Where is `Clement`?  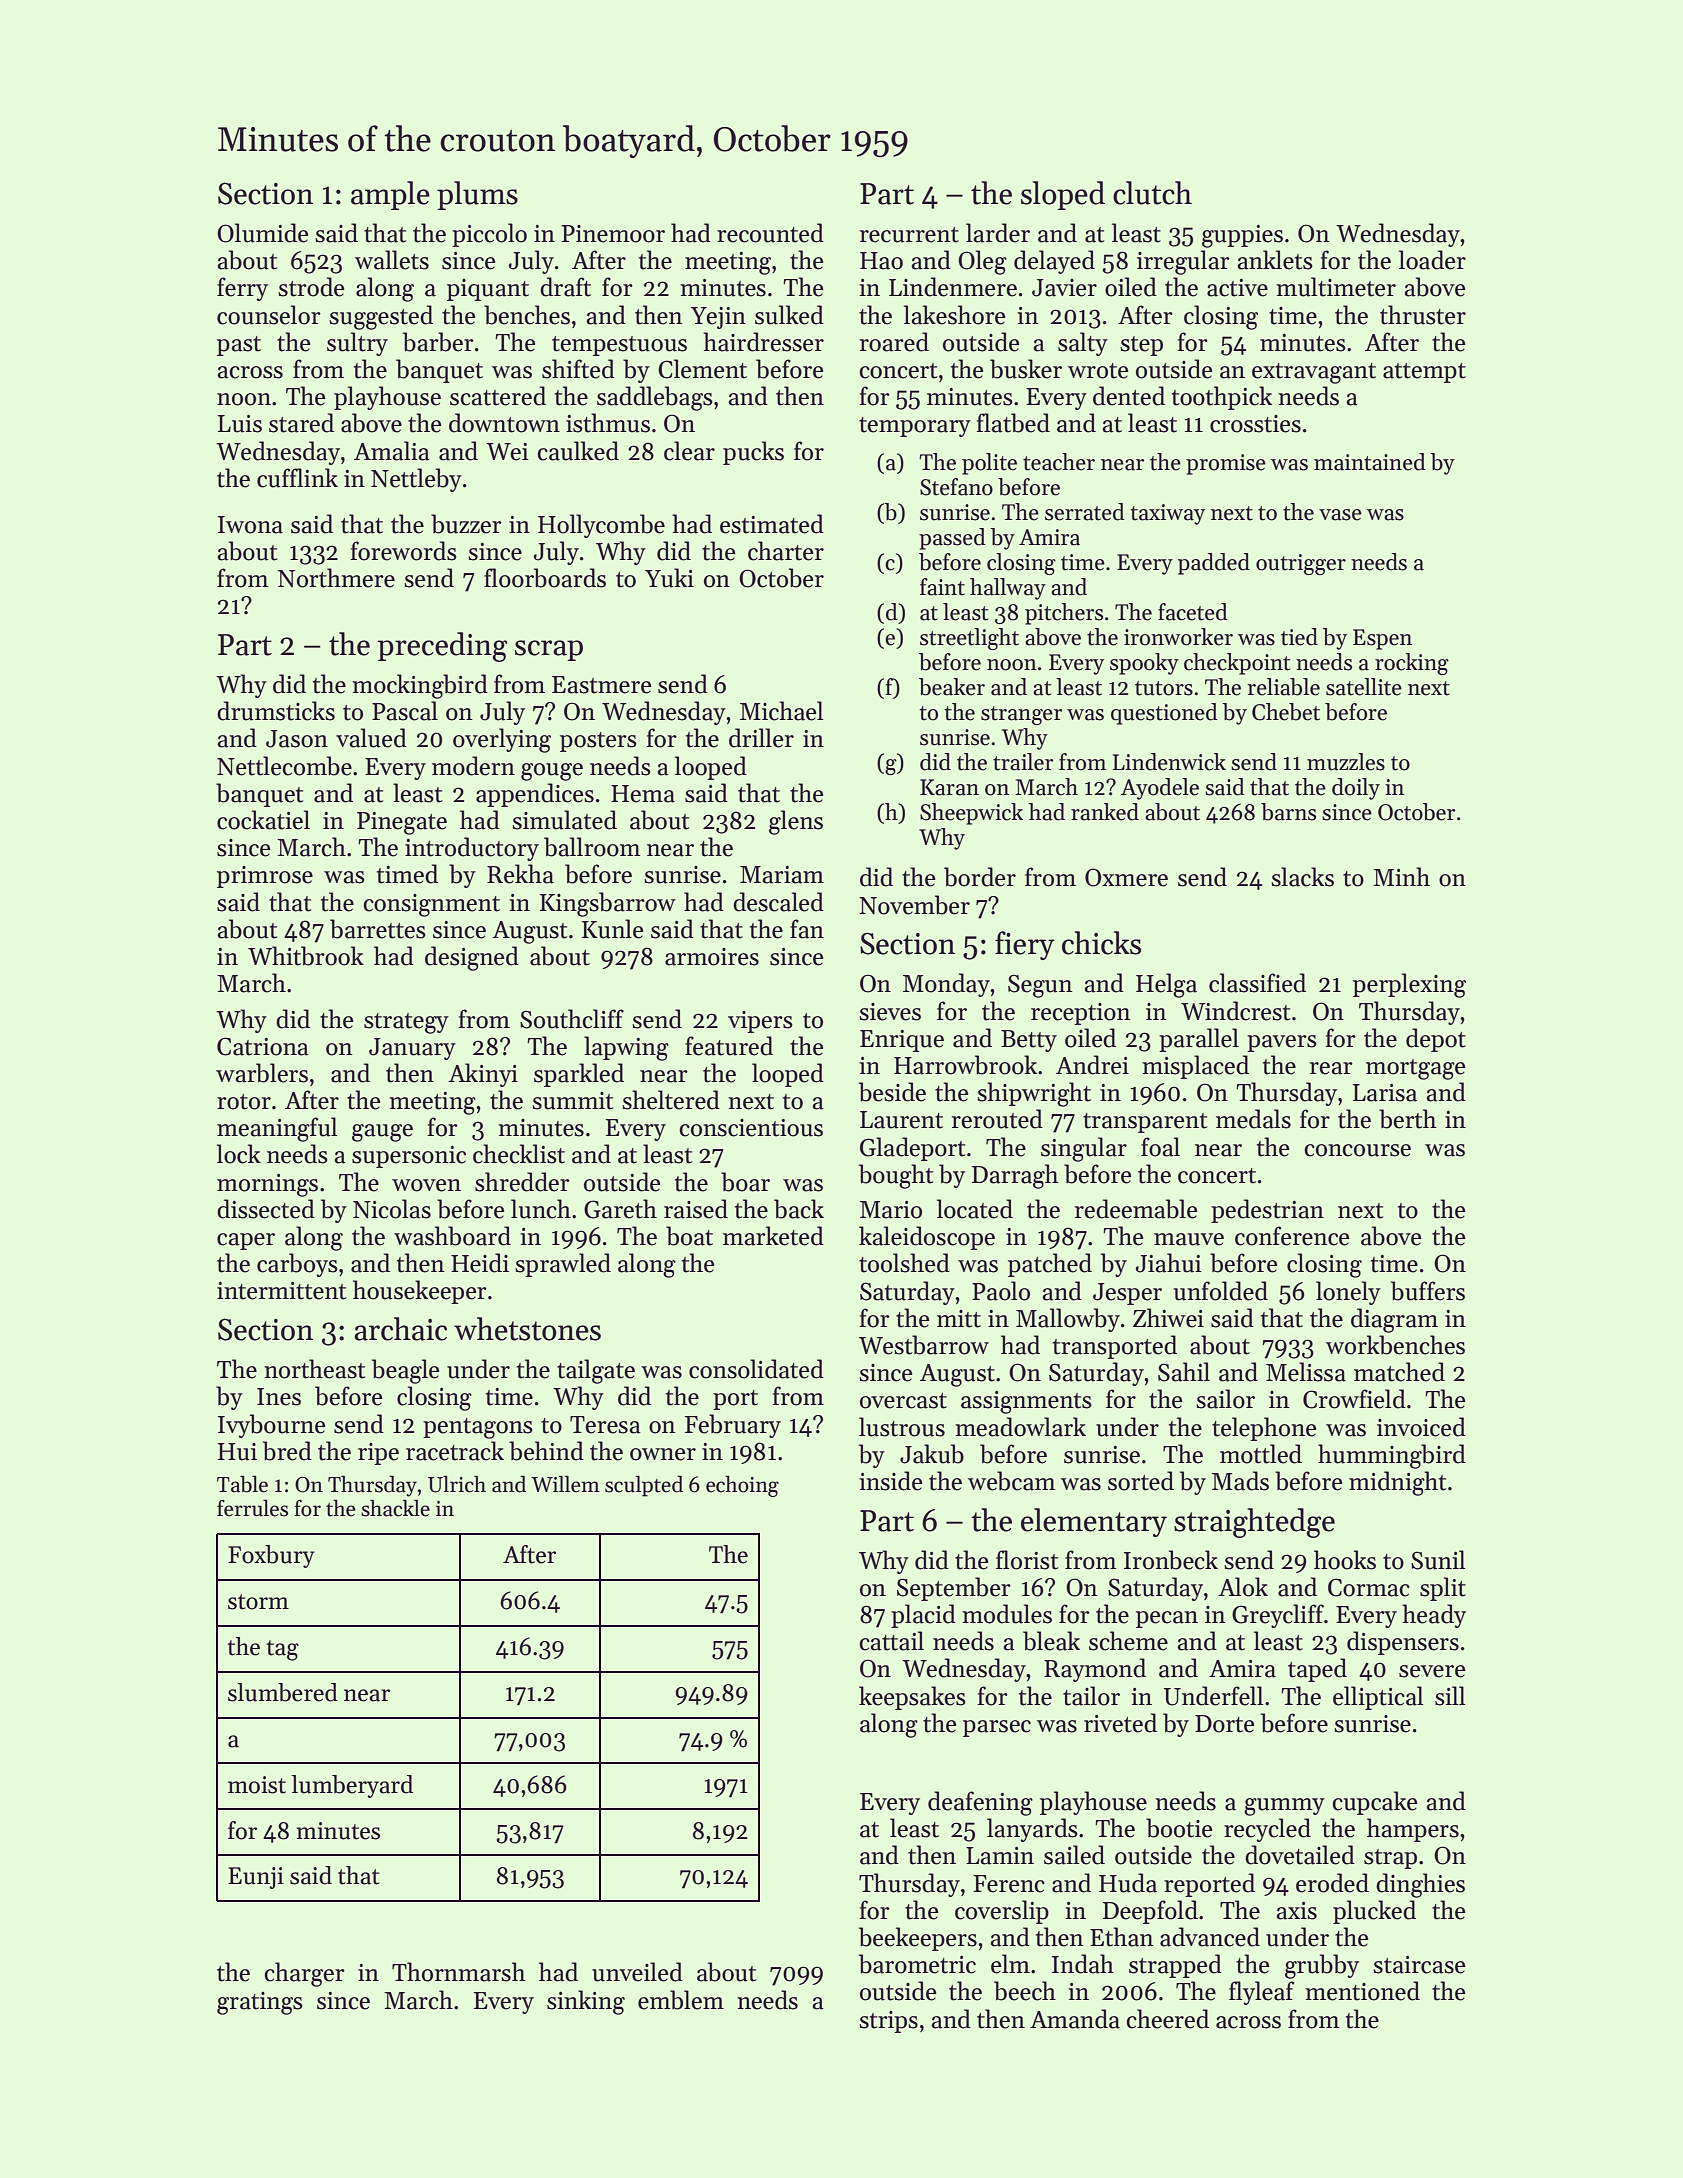
Clement is located at coordinates (702, 369).
